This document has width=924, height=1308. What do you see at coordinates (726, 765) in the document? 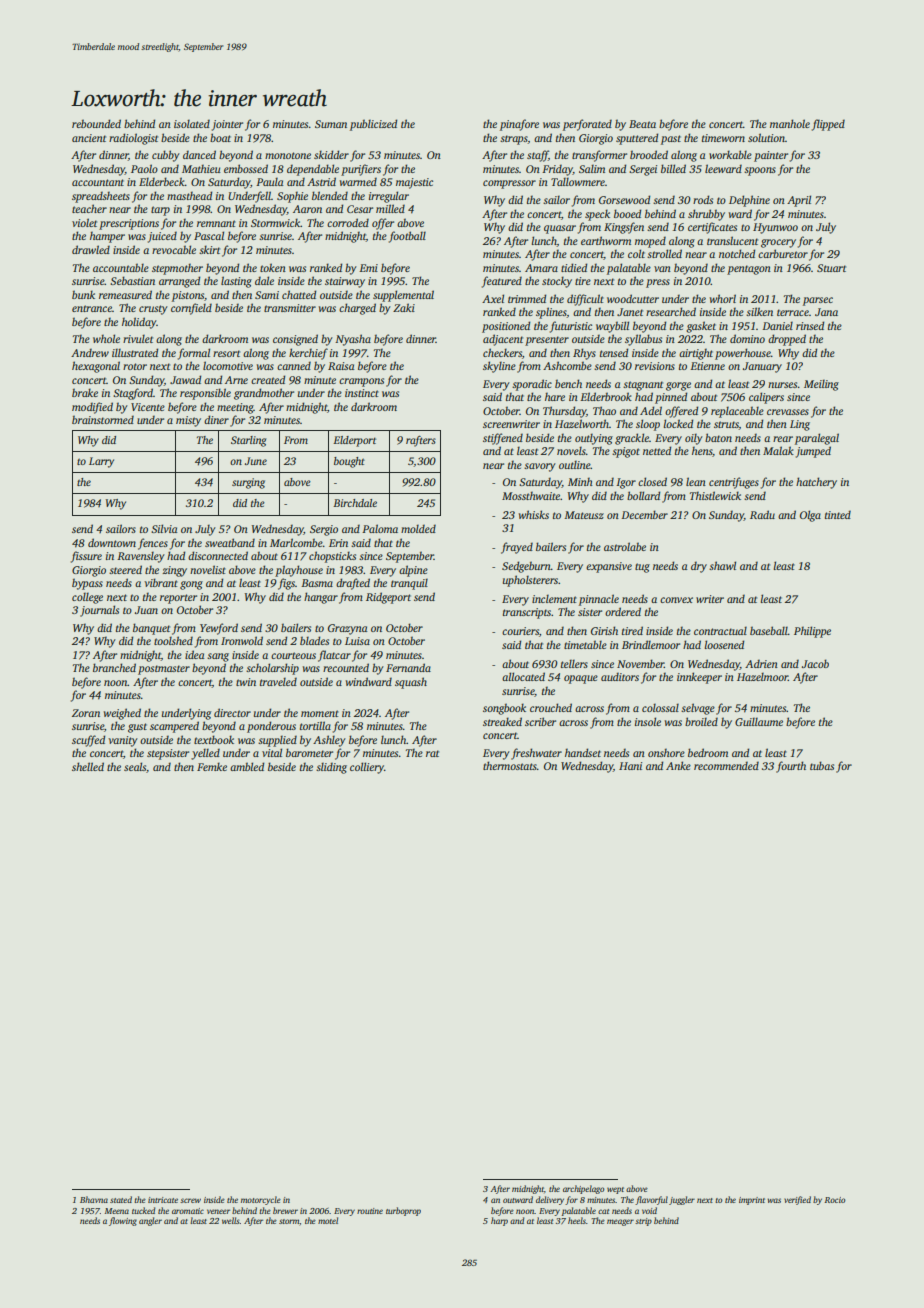
I see `recommended` at bounding box center [726, 765].
